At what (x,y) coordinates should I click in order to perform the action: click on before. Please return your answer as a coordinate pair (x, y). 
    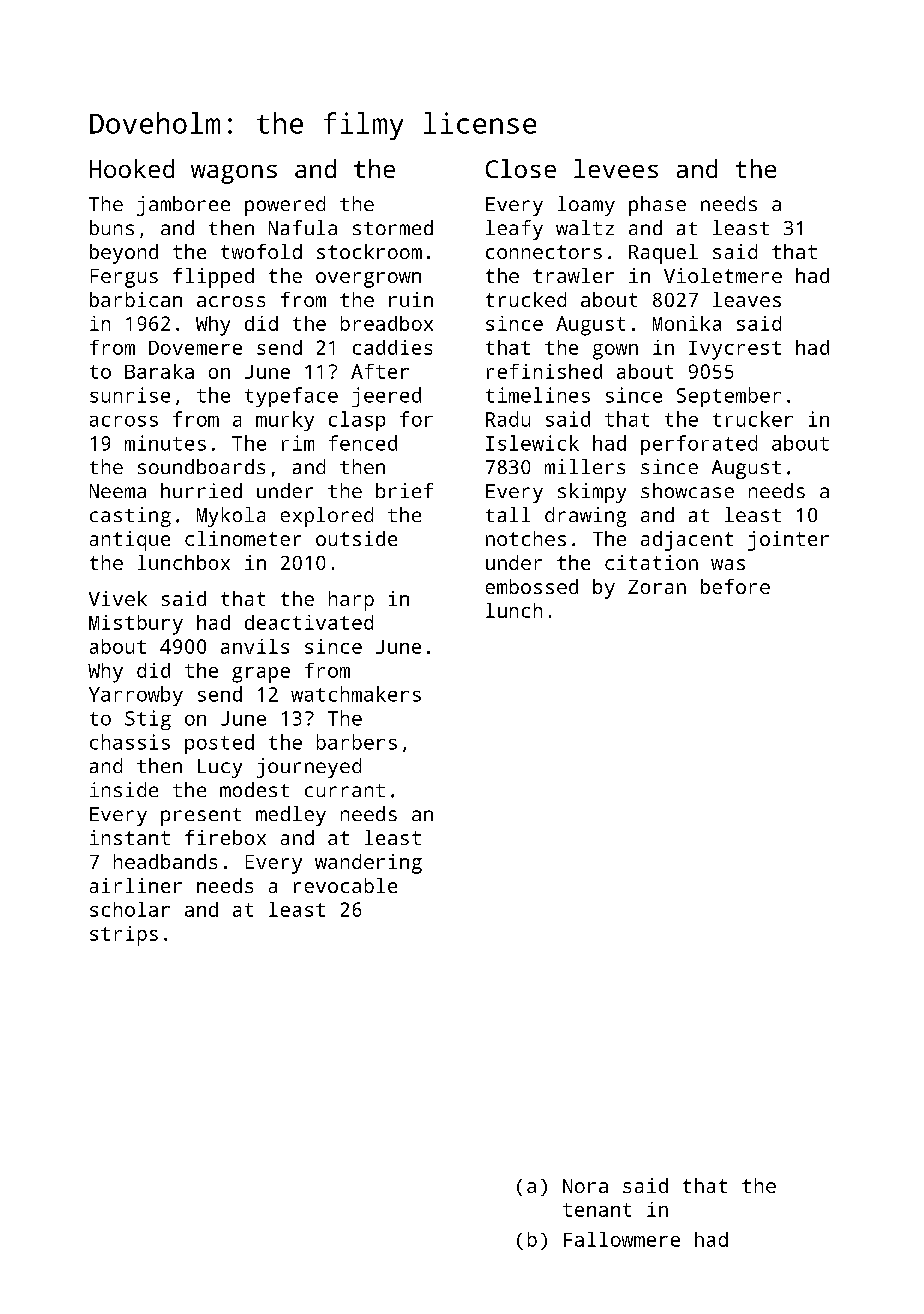
    Looking at the image, I should click on (735, 586).
